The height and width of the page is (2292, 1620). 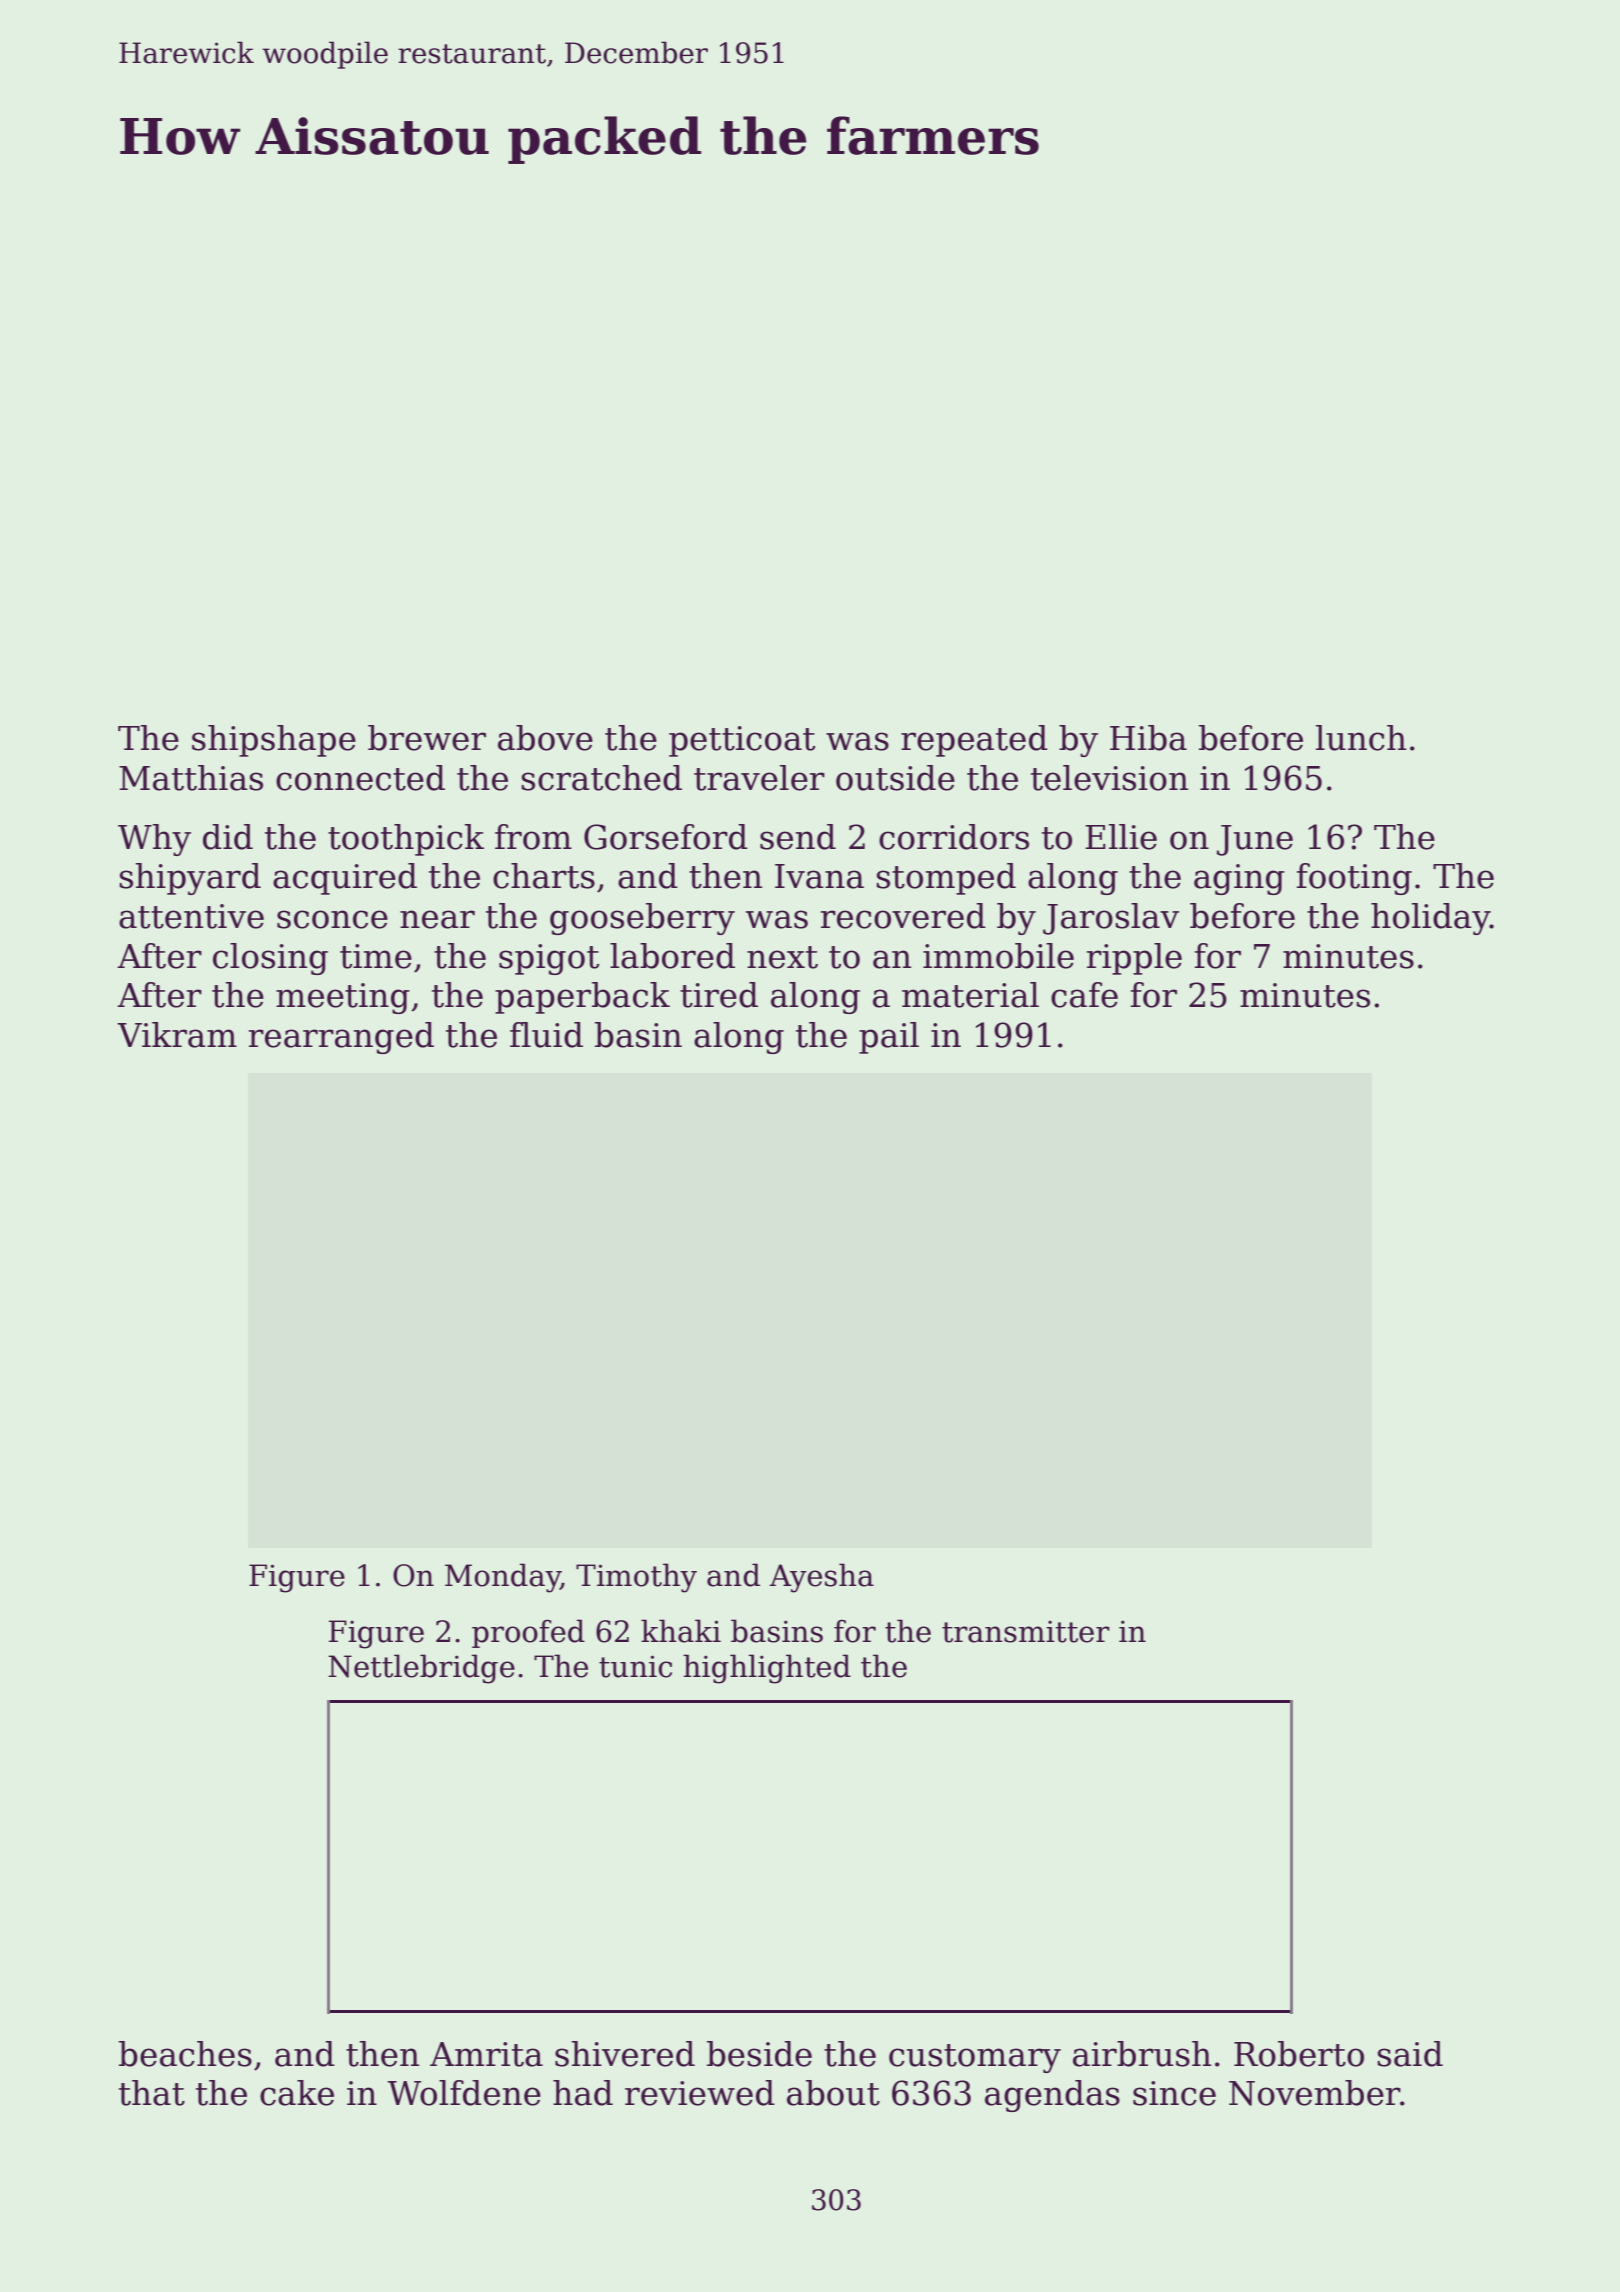 I want to click on highlighted, so click(x=767, y=1669).
